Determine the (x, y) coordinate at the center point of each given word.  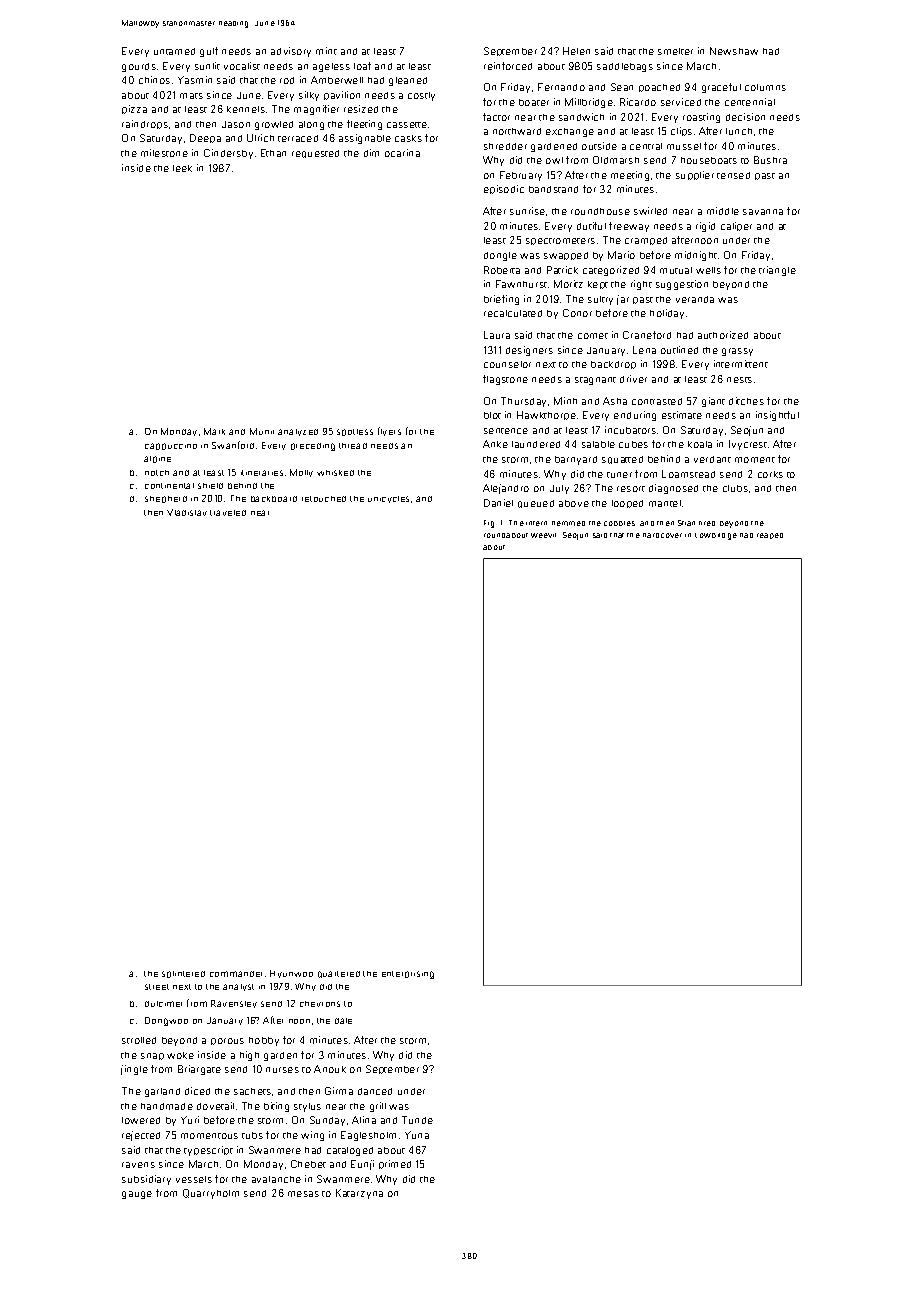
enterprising (408, 975)
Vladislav (187, 512)
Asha (615, 401)
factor (496, 117)
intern (536, 523)
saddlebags (625, 67)
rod (287, 80)
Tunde (417, 1120)
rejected (141, 1136)
